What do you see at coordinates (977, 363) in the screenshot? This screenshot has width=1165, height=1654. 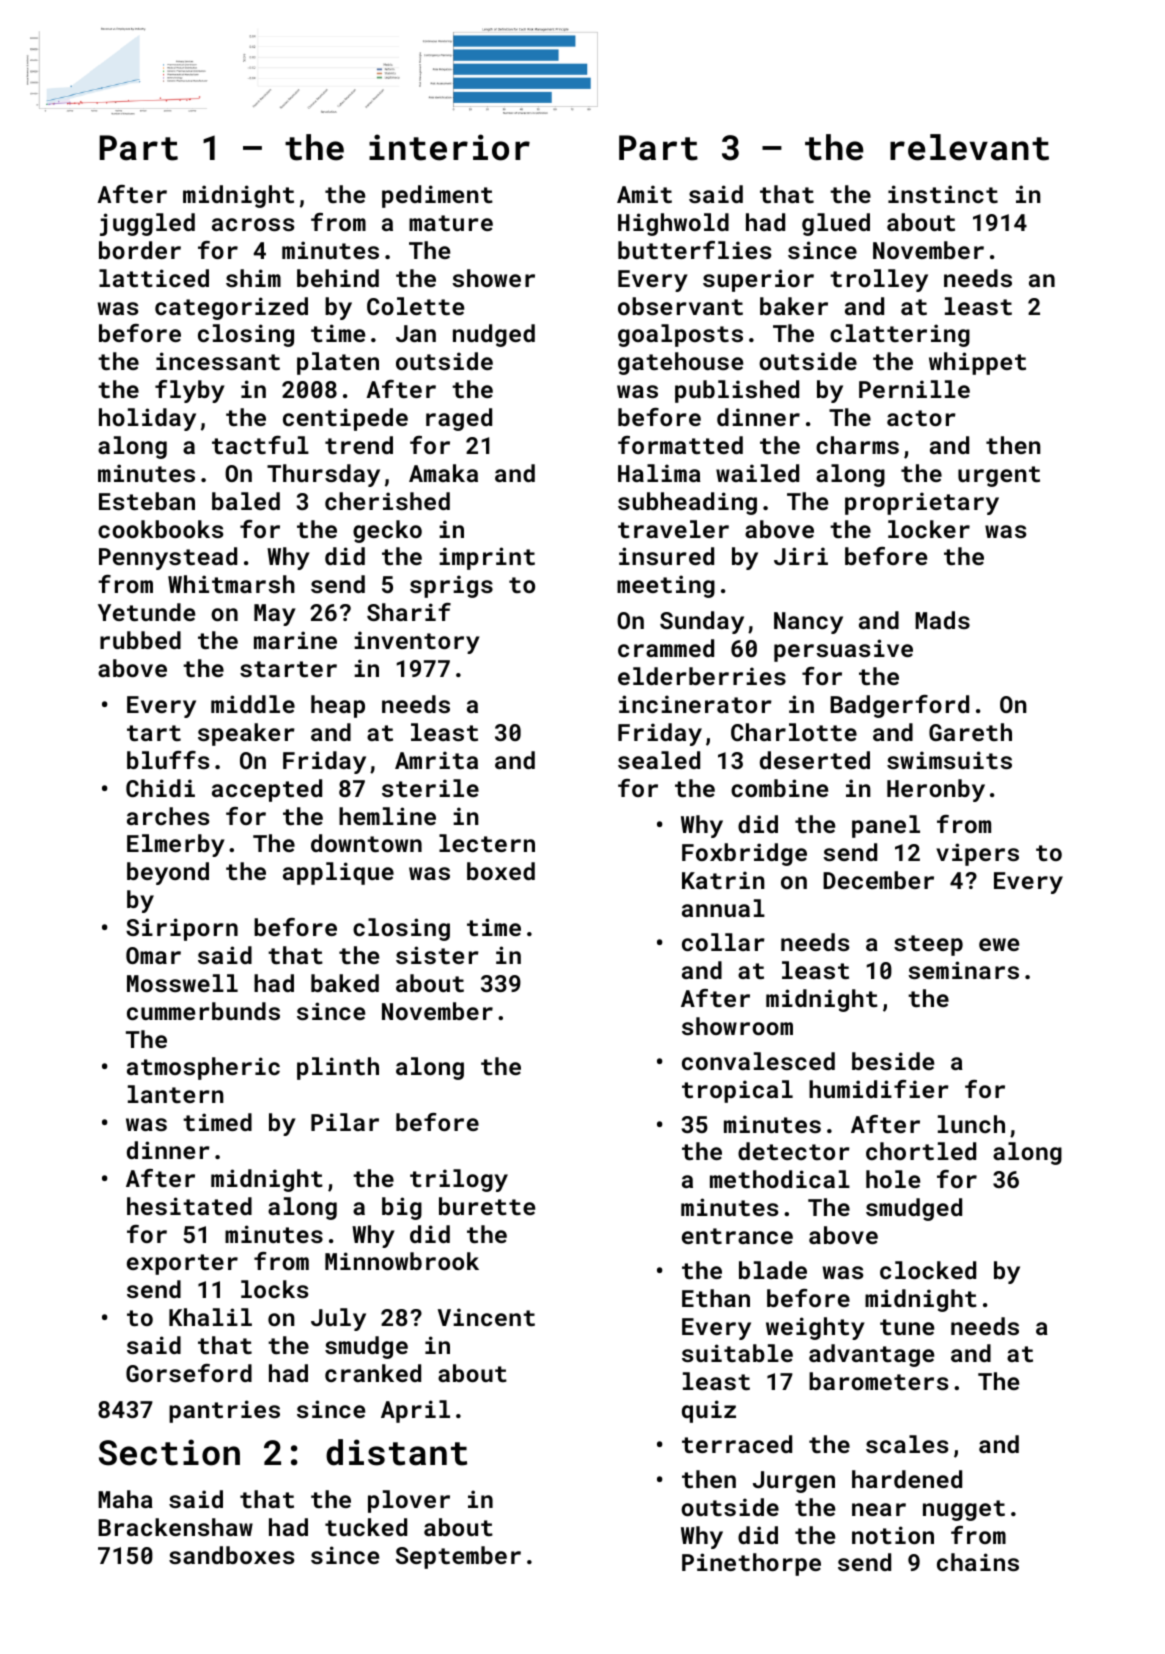 I see `whippet` at bounding box center [977, 363].
